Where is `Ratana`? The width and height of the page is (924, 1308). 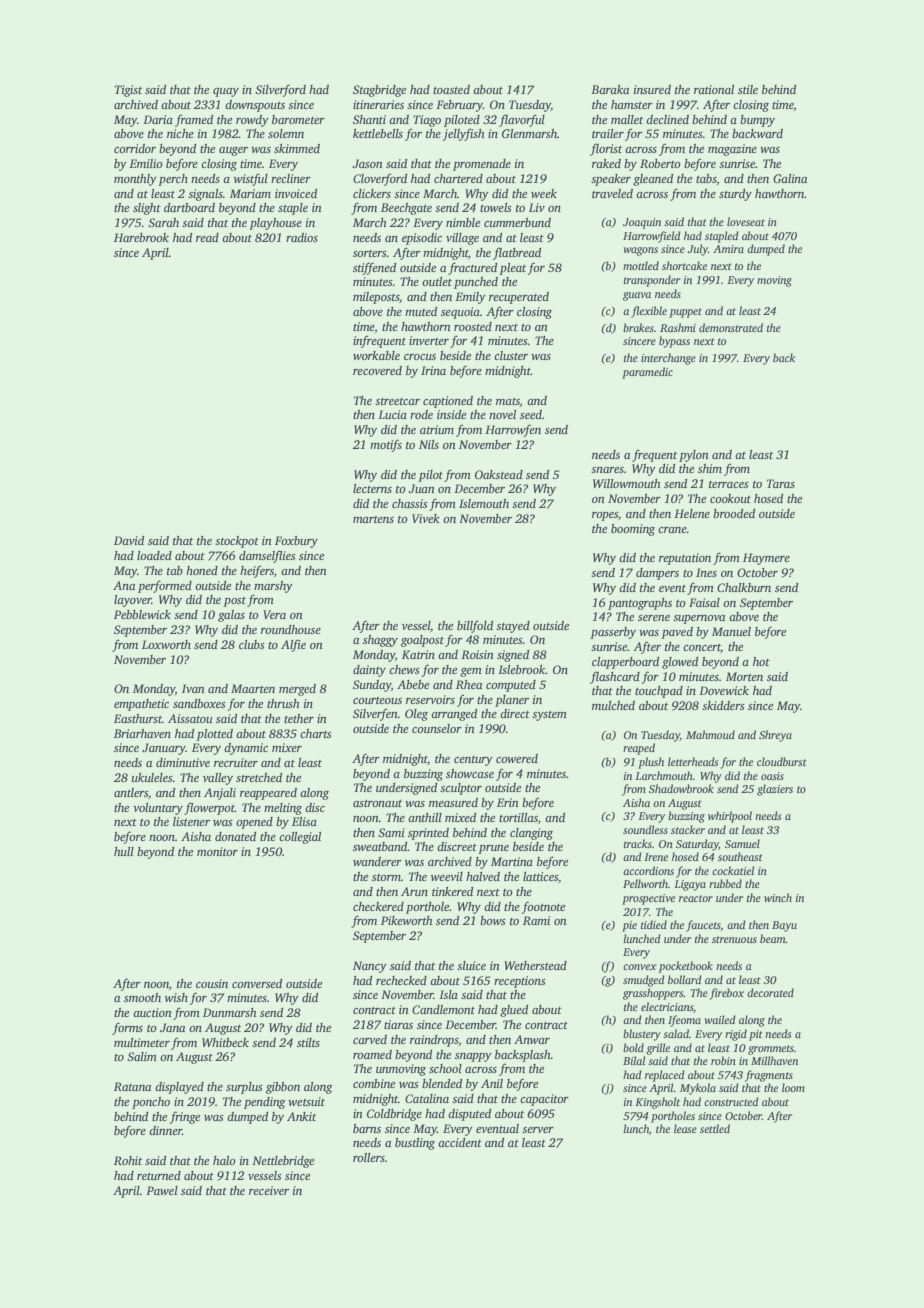 Ratana is located at coordinates (132, 1086).
